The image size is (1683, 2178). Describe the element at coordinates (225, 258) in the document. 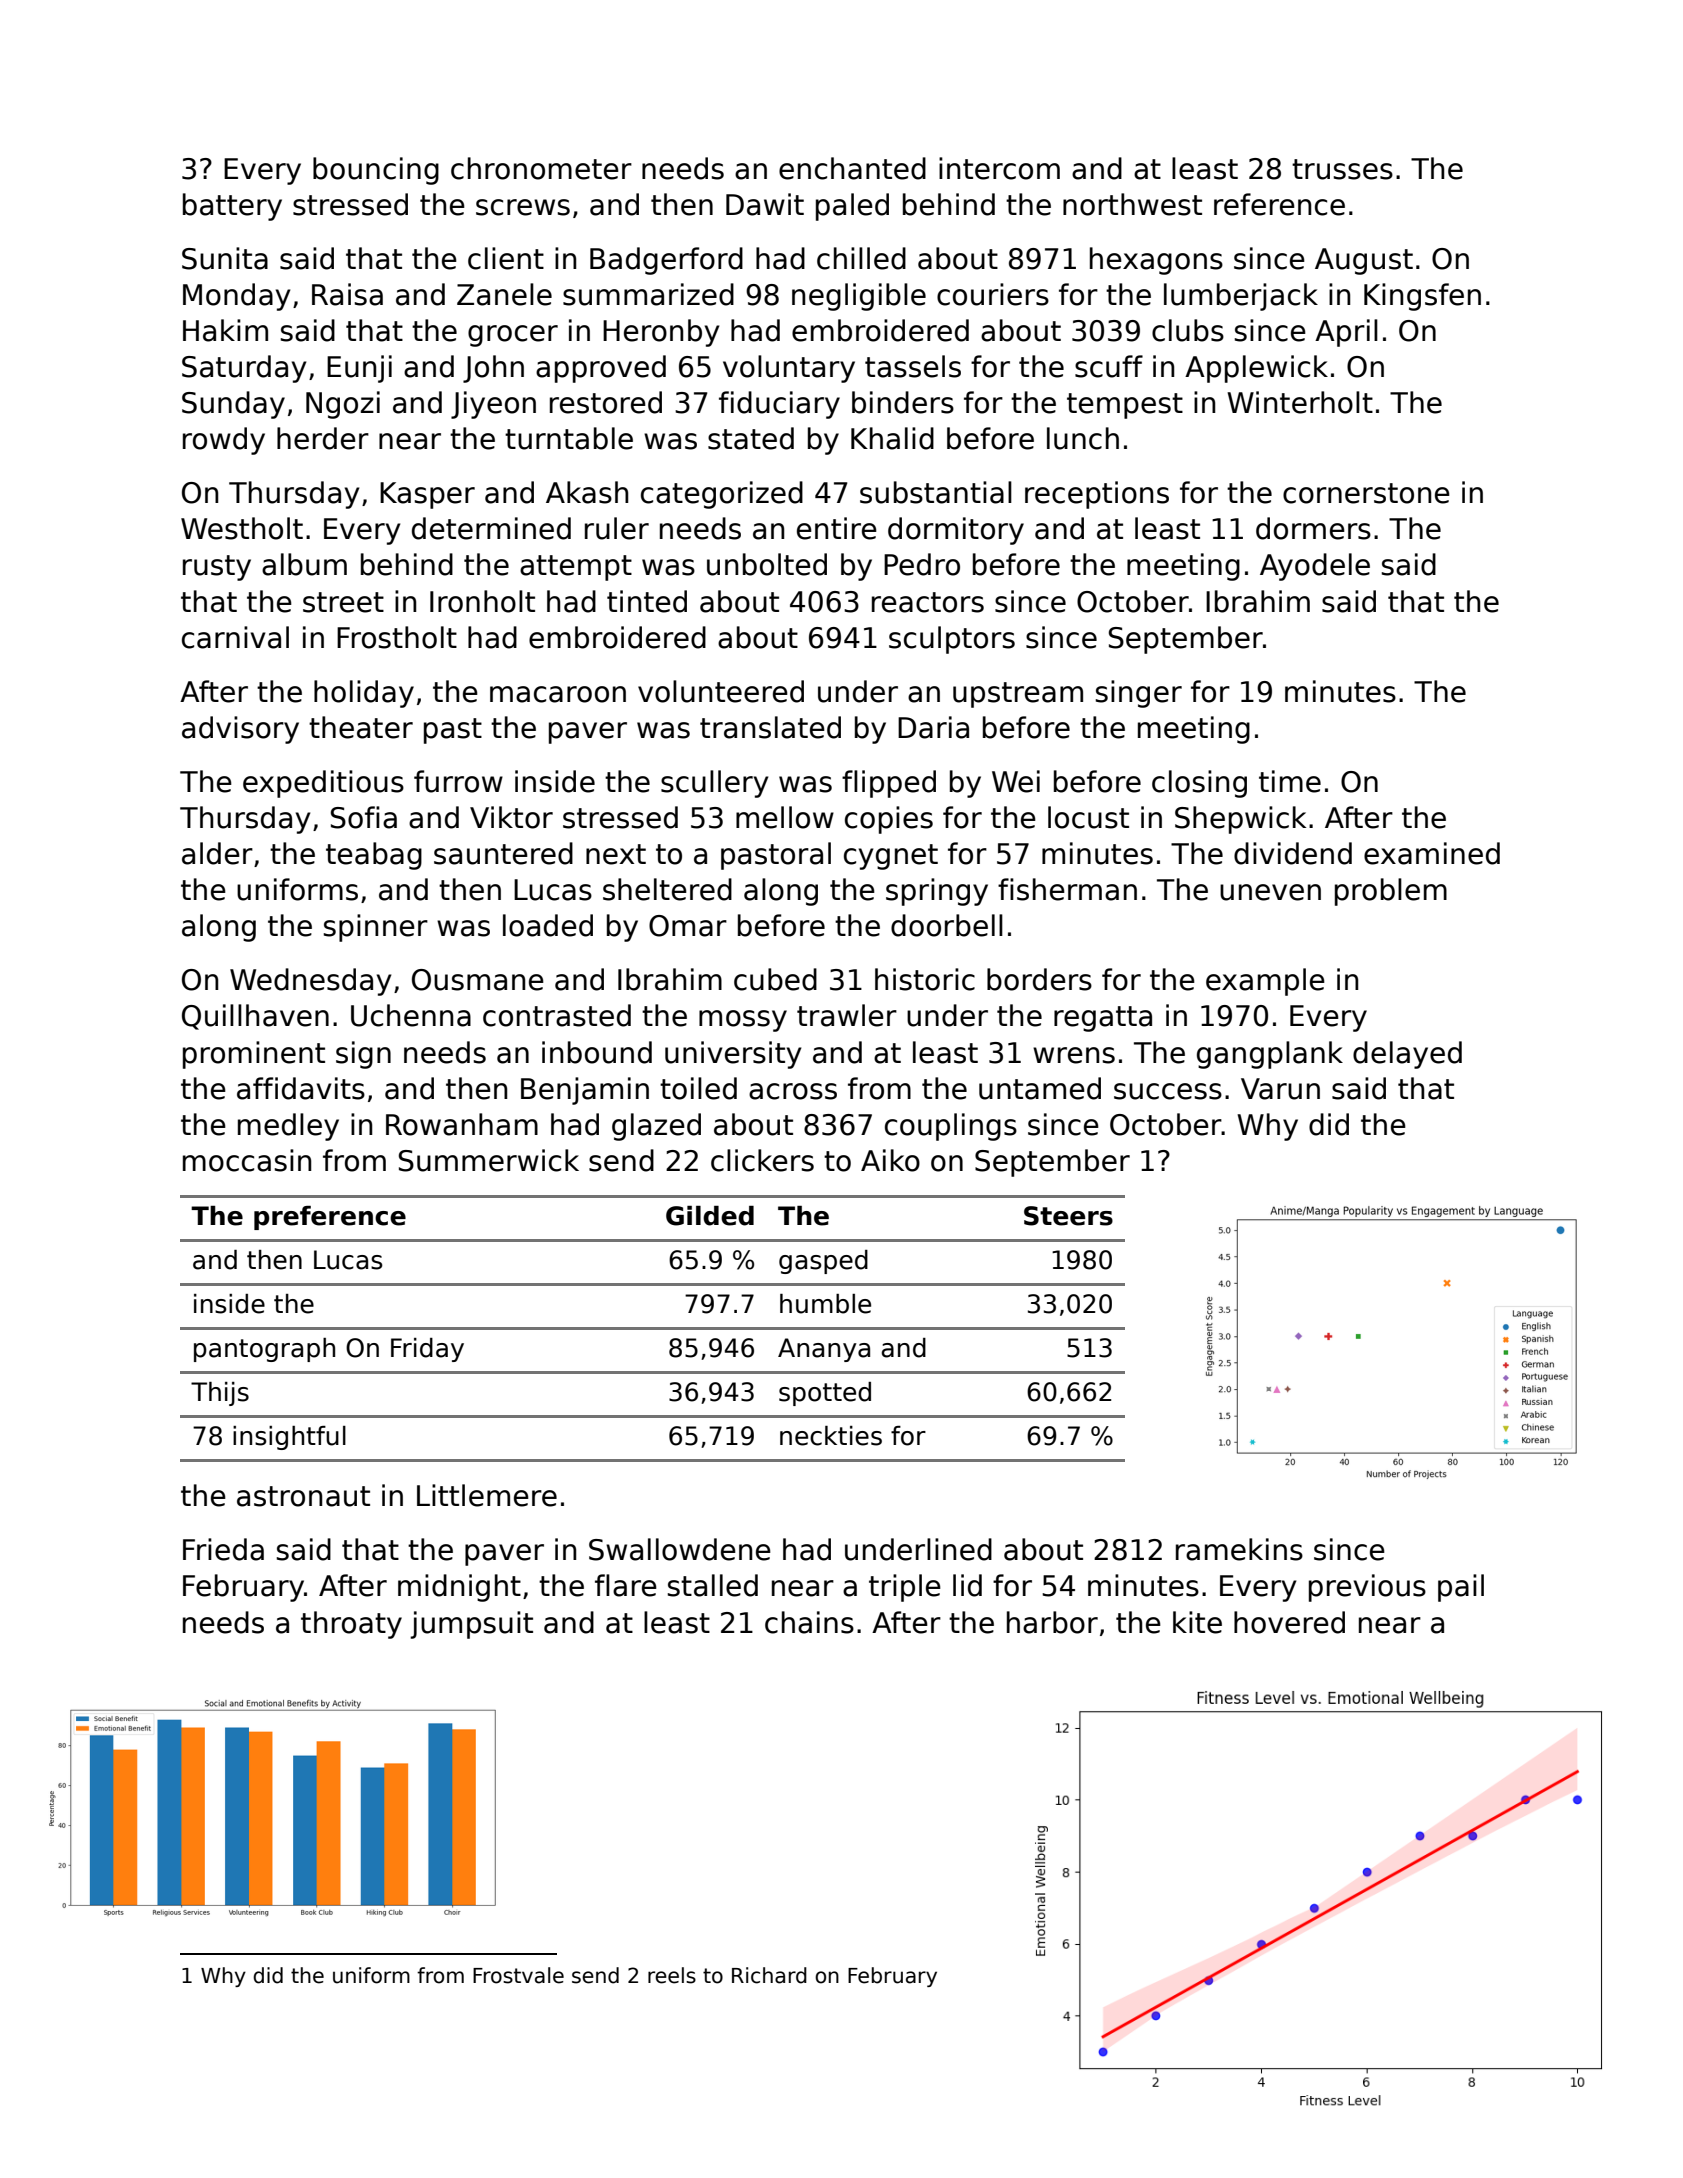

I see `Sunita` at that location.
